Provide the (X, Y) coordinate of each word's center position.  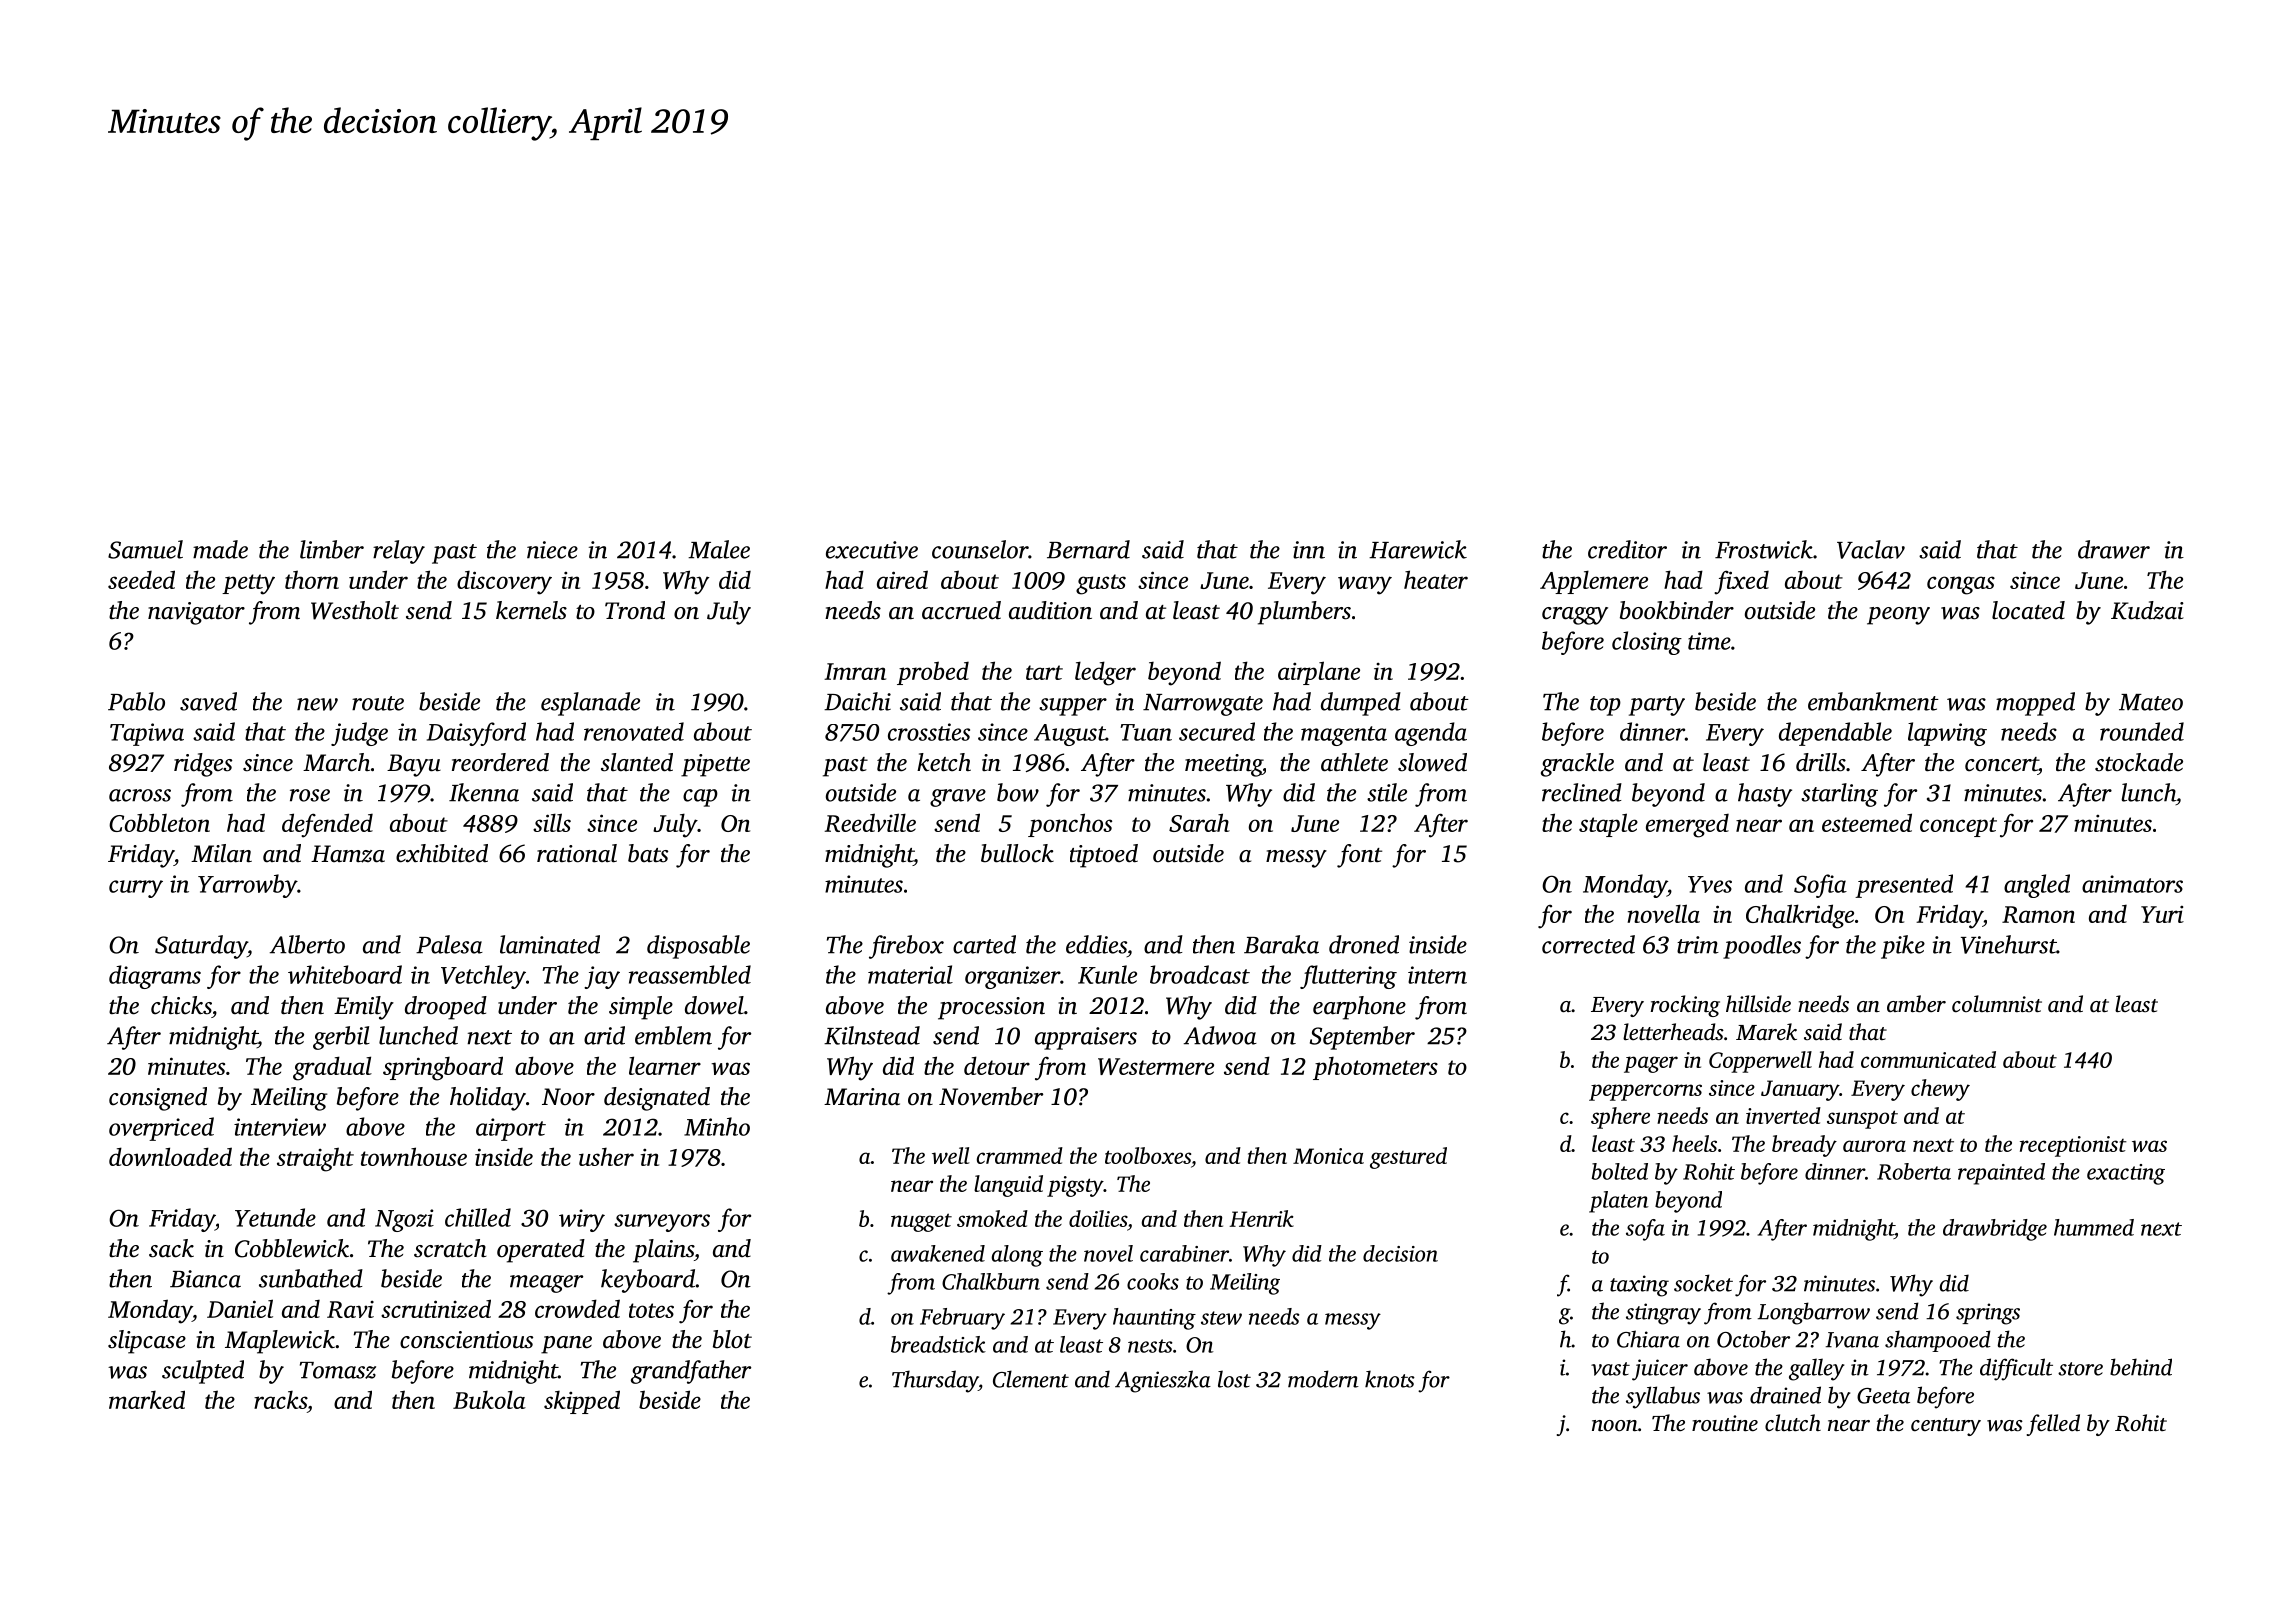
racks (280, 1400)
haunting (1154, 1319)
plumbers (1304, 613)
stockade (2139, 762)
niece (552, 550)
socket (1703, 1283)
